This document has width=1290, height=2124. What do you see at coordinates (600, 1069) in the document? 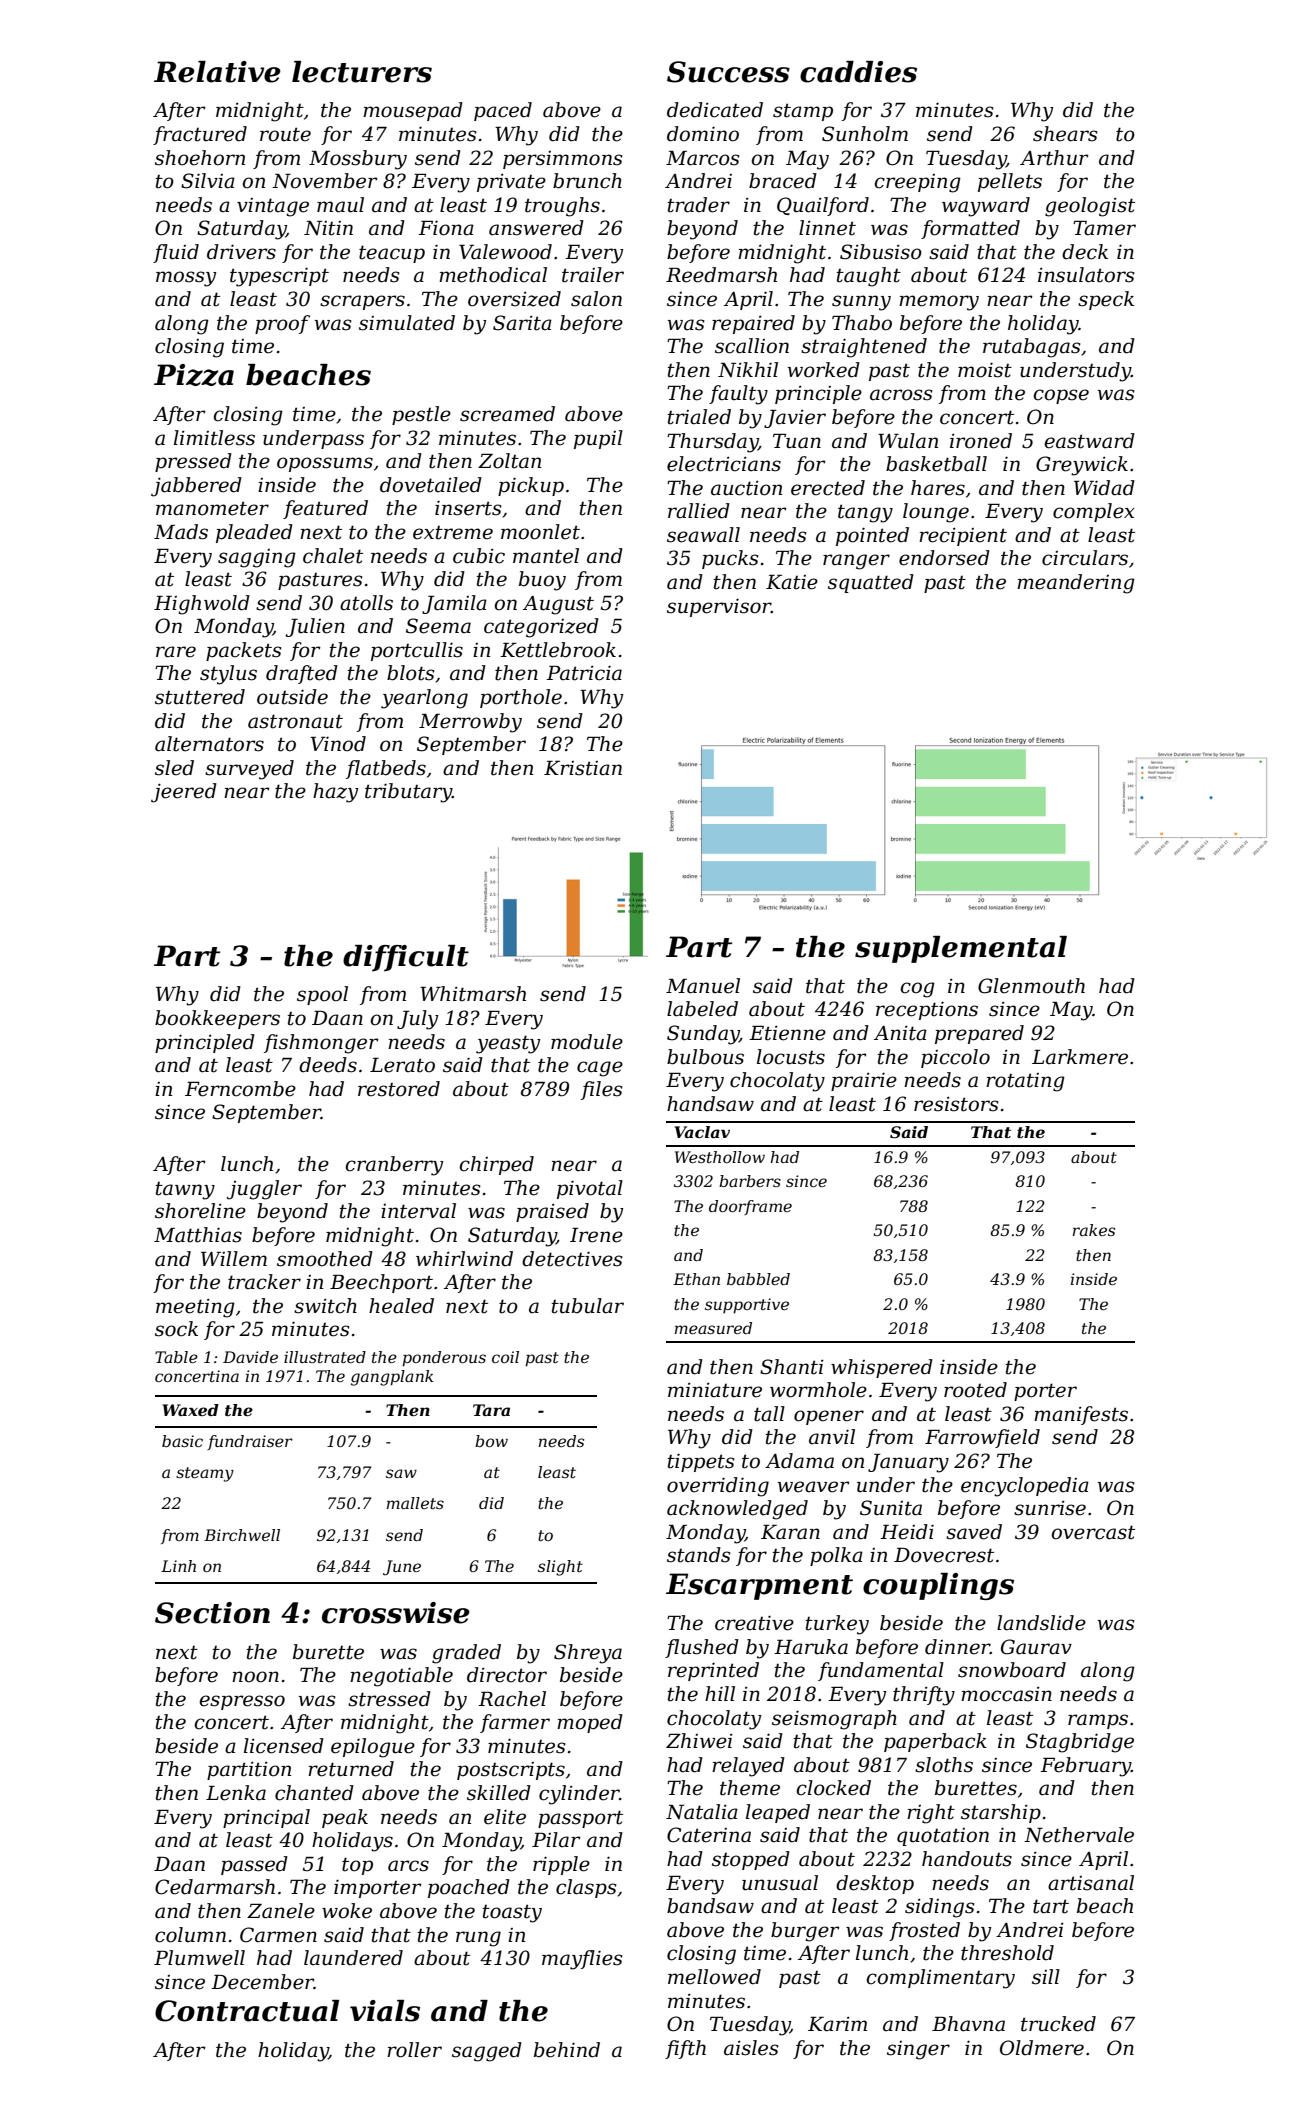
I see `cage` at bounding box center [600, 1069].
